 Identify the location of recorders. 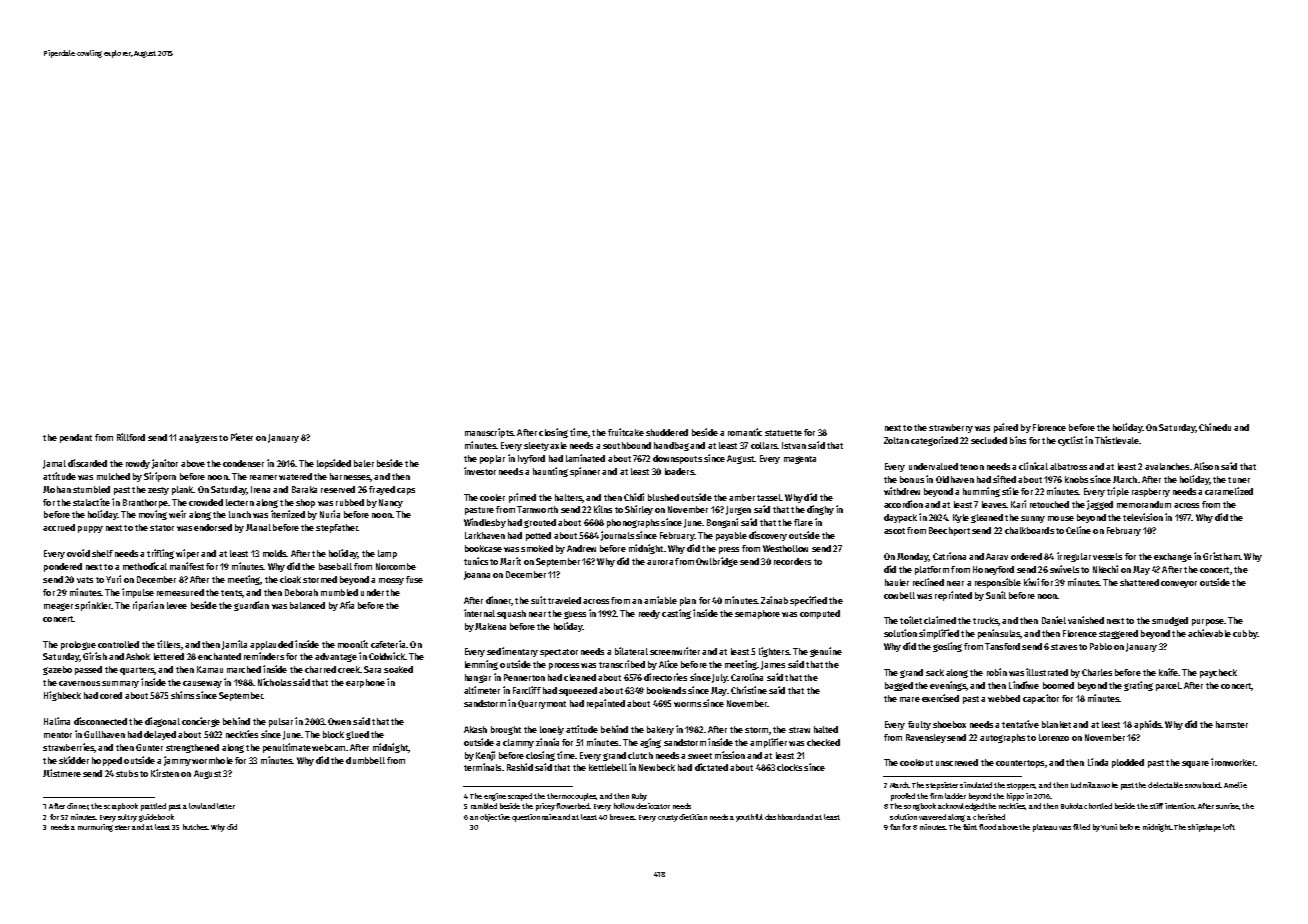
(792, 561).
